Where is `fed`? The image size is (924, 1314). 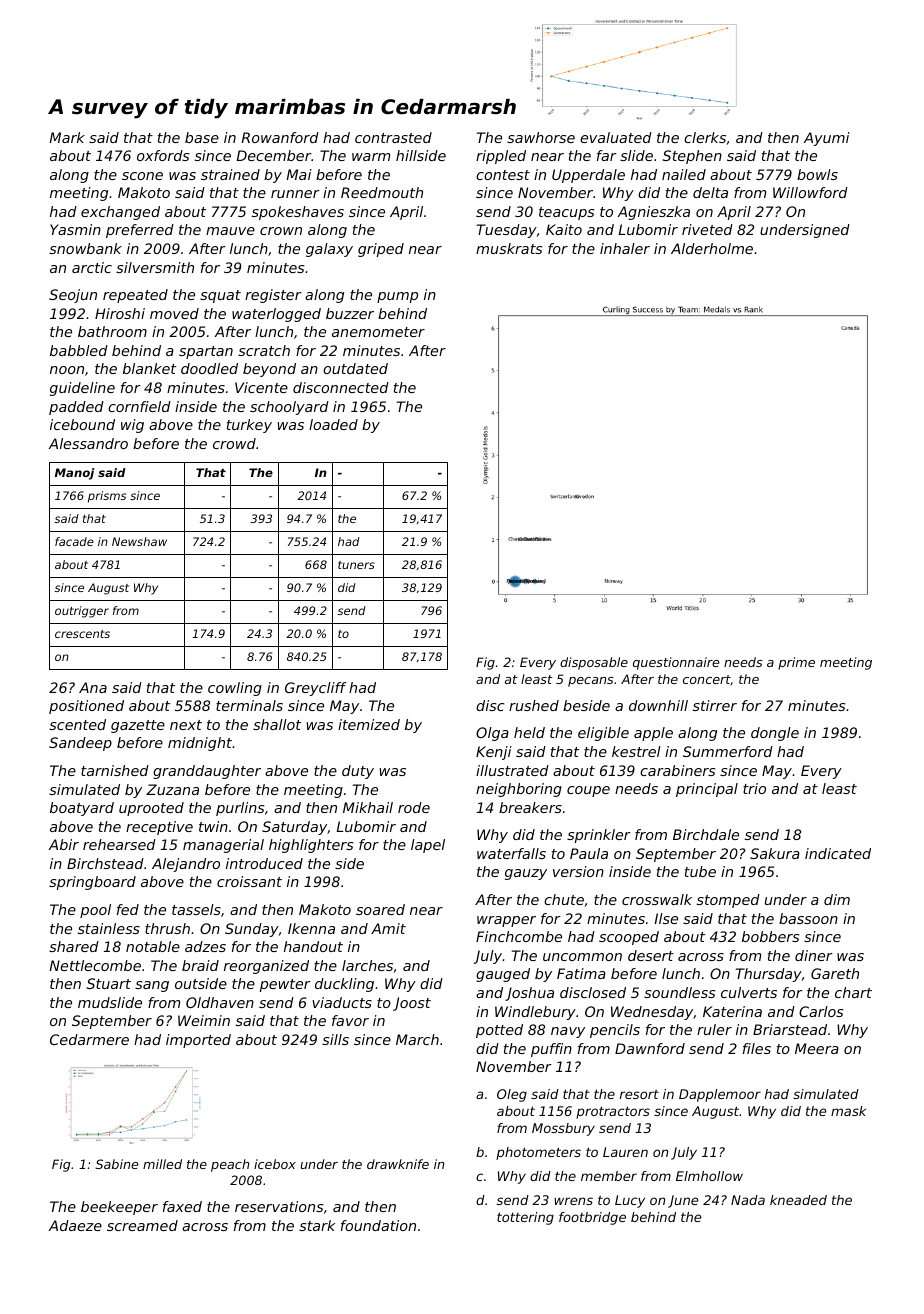
fed is located at coordinates (128, 909).
